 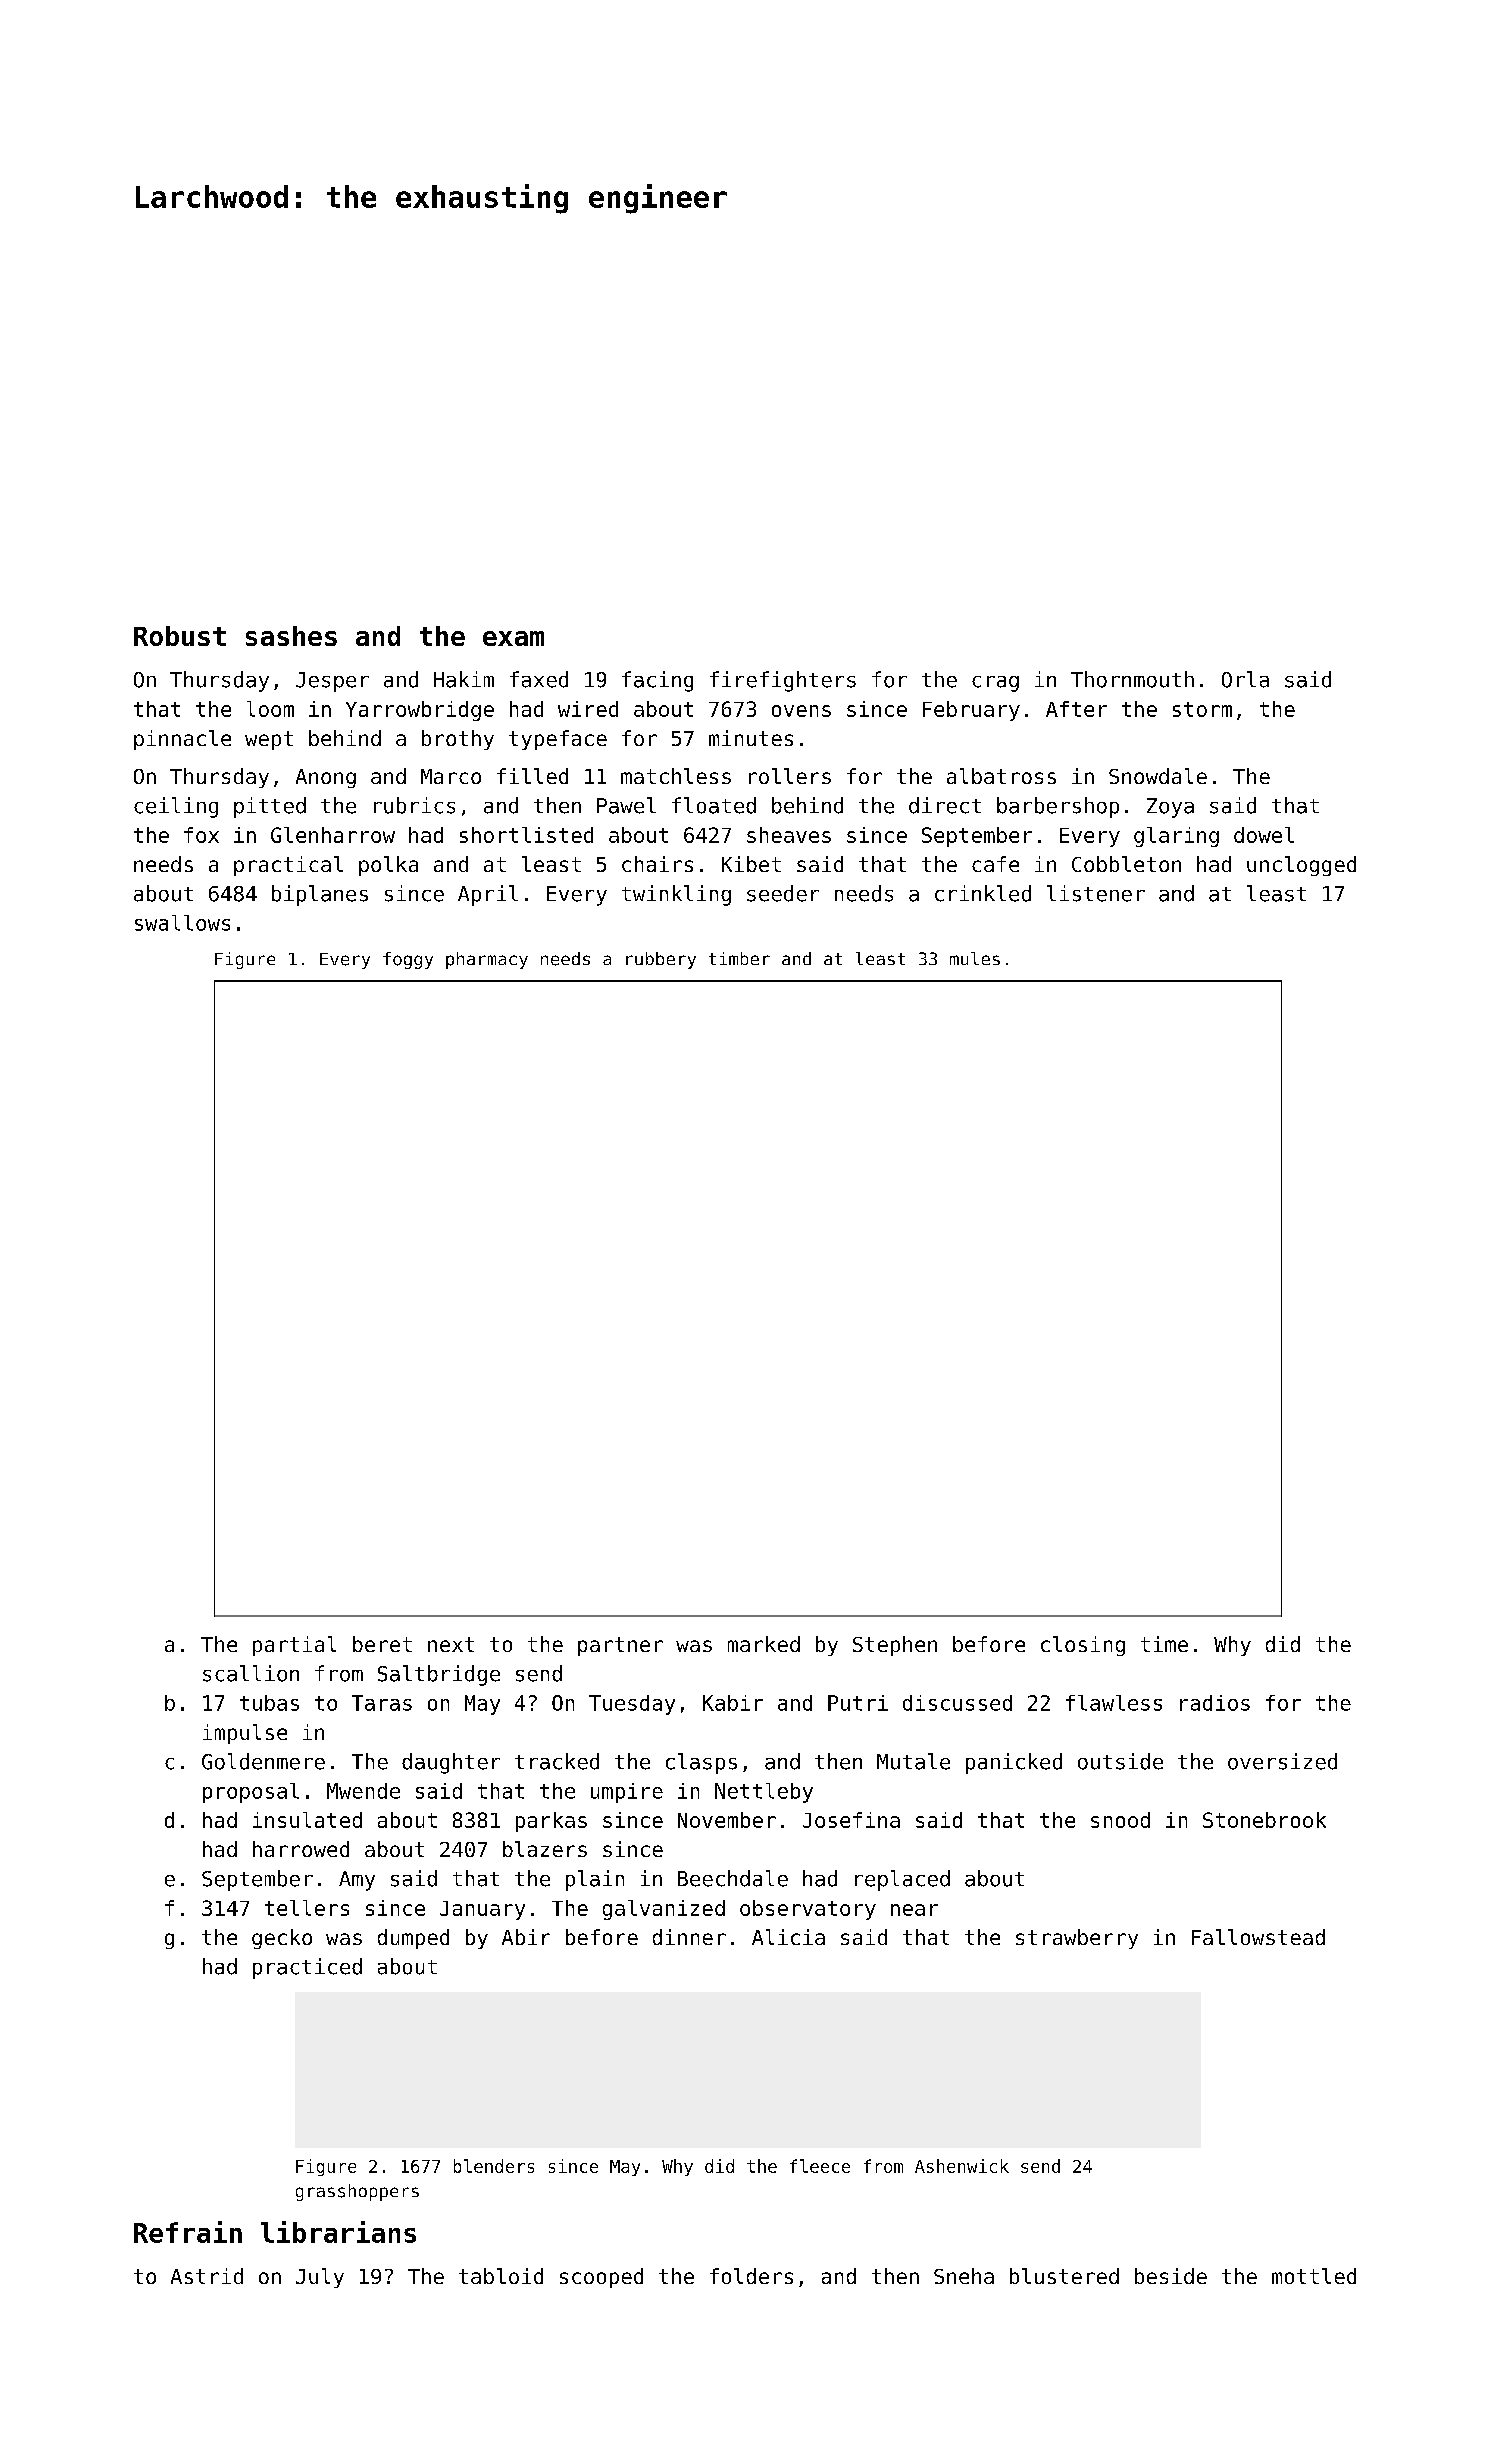 I want to click on pharmacy, so click(x=487, y=960).
